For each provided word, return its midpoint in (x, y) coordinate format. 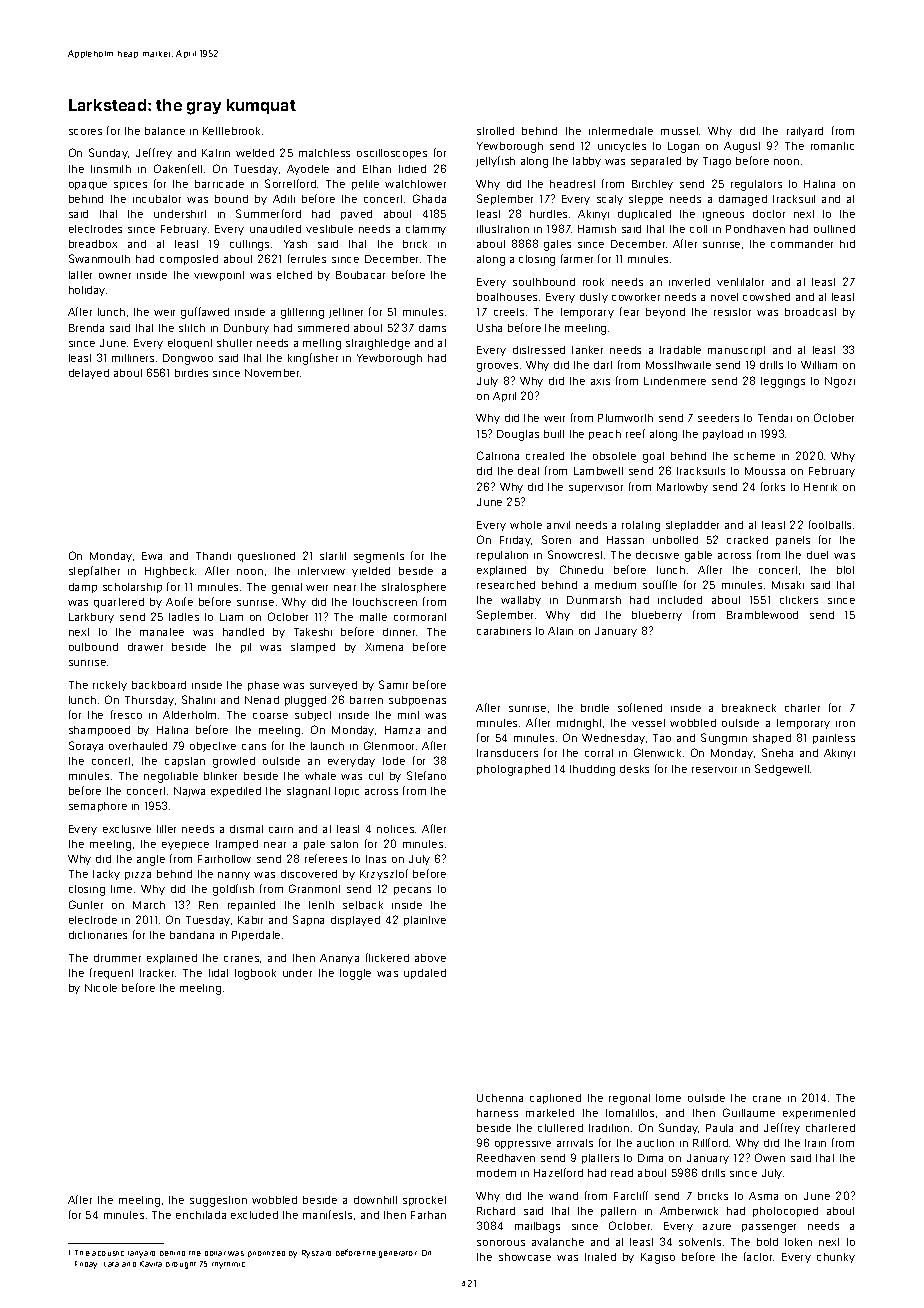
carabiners (504, 631)
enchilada (201, 1215)
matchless (324, 153)
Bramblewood (762, 615)
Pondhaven (755, 229)
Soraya (86, 746)
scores (85, 132)
